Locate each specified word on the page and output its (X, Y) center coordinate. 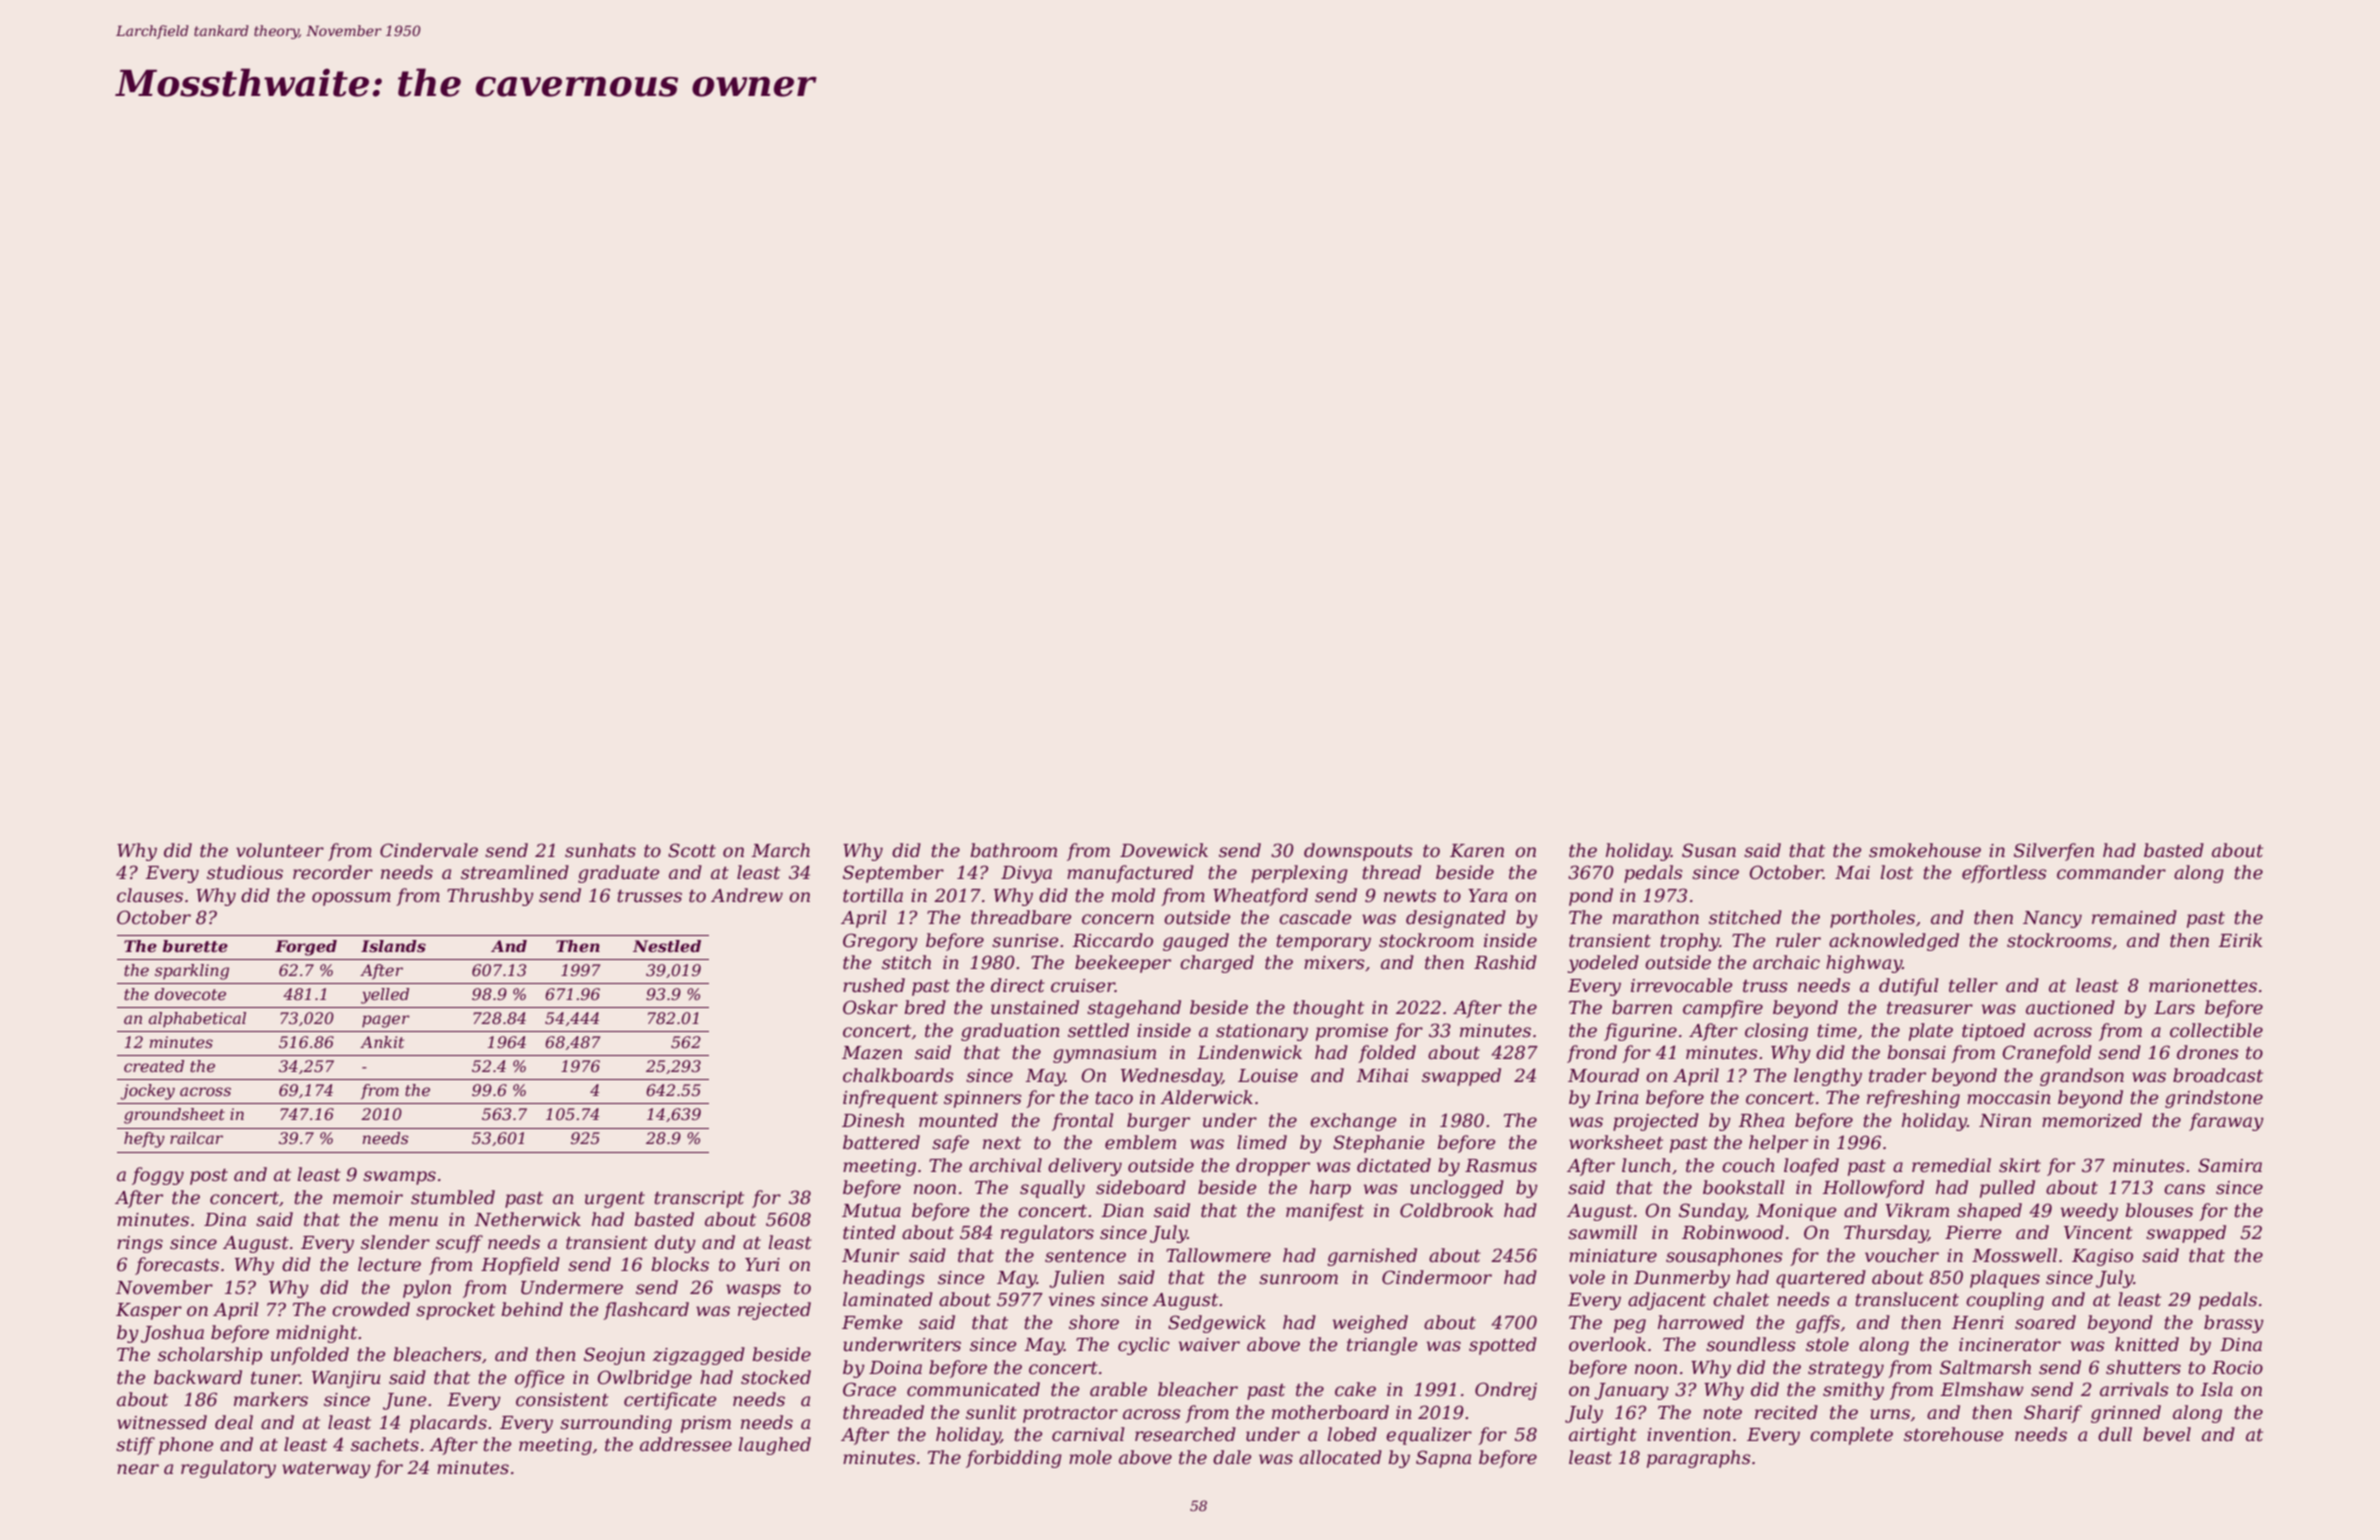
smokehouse (1925, 850)
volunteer (280, 850)
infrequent (890, 1099)
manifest (1325, 1212)
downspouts (1358, 852)
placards (448, 1424)
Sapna (1443, 1459)
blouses (2159, 1210)
